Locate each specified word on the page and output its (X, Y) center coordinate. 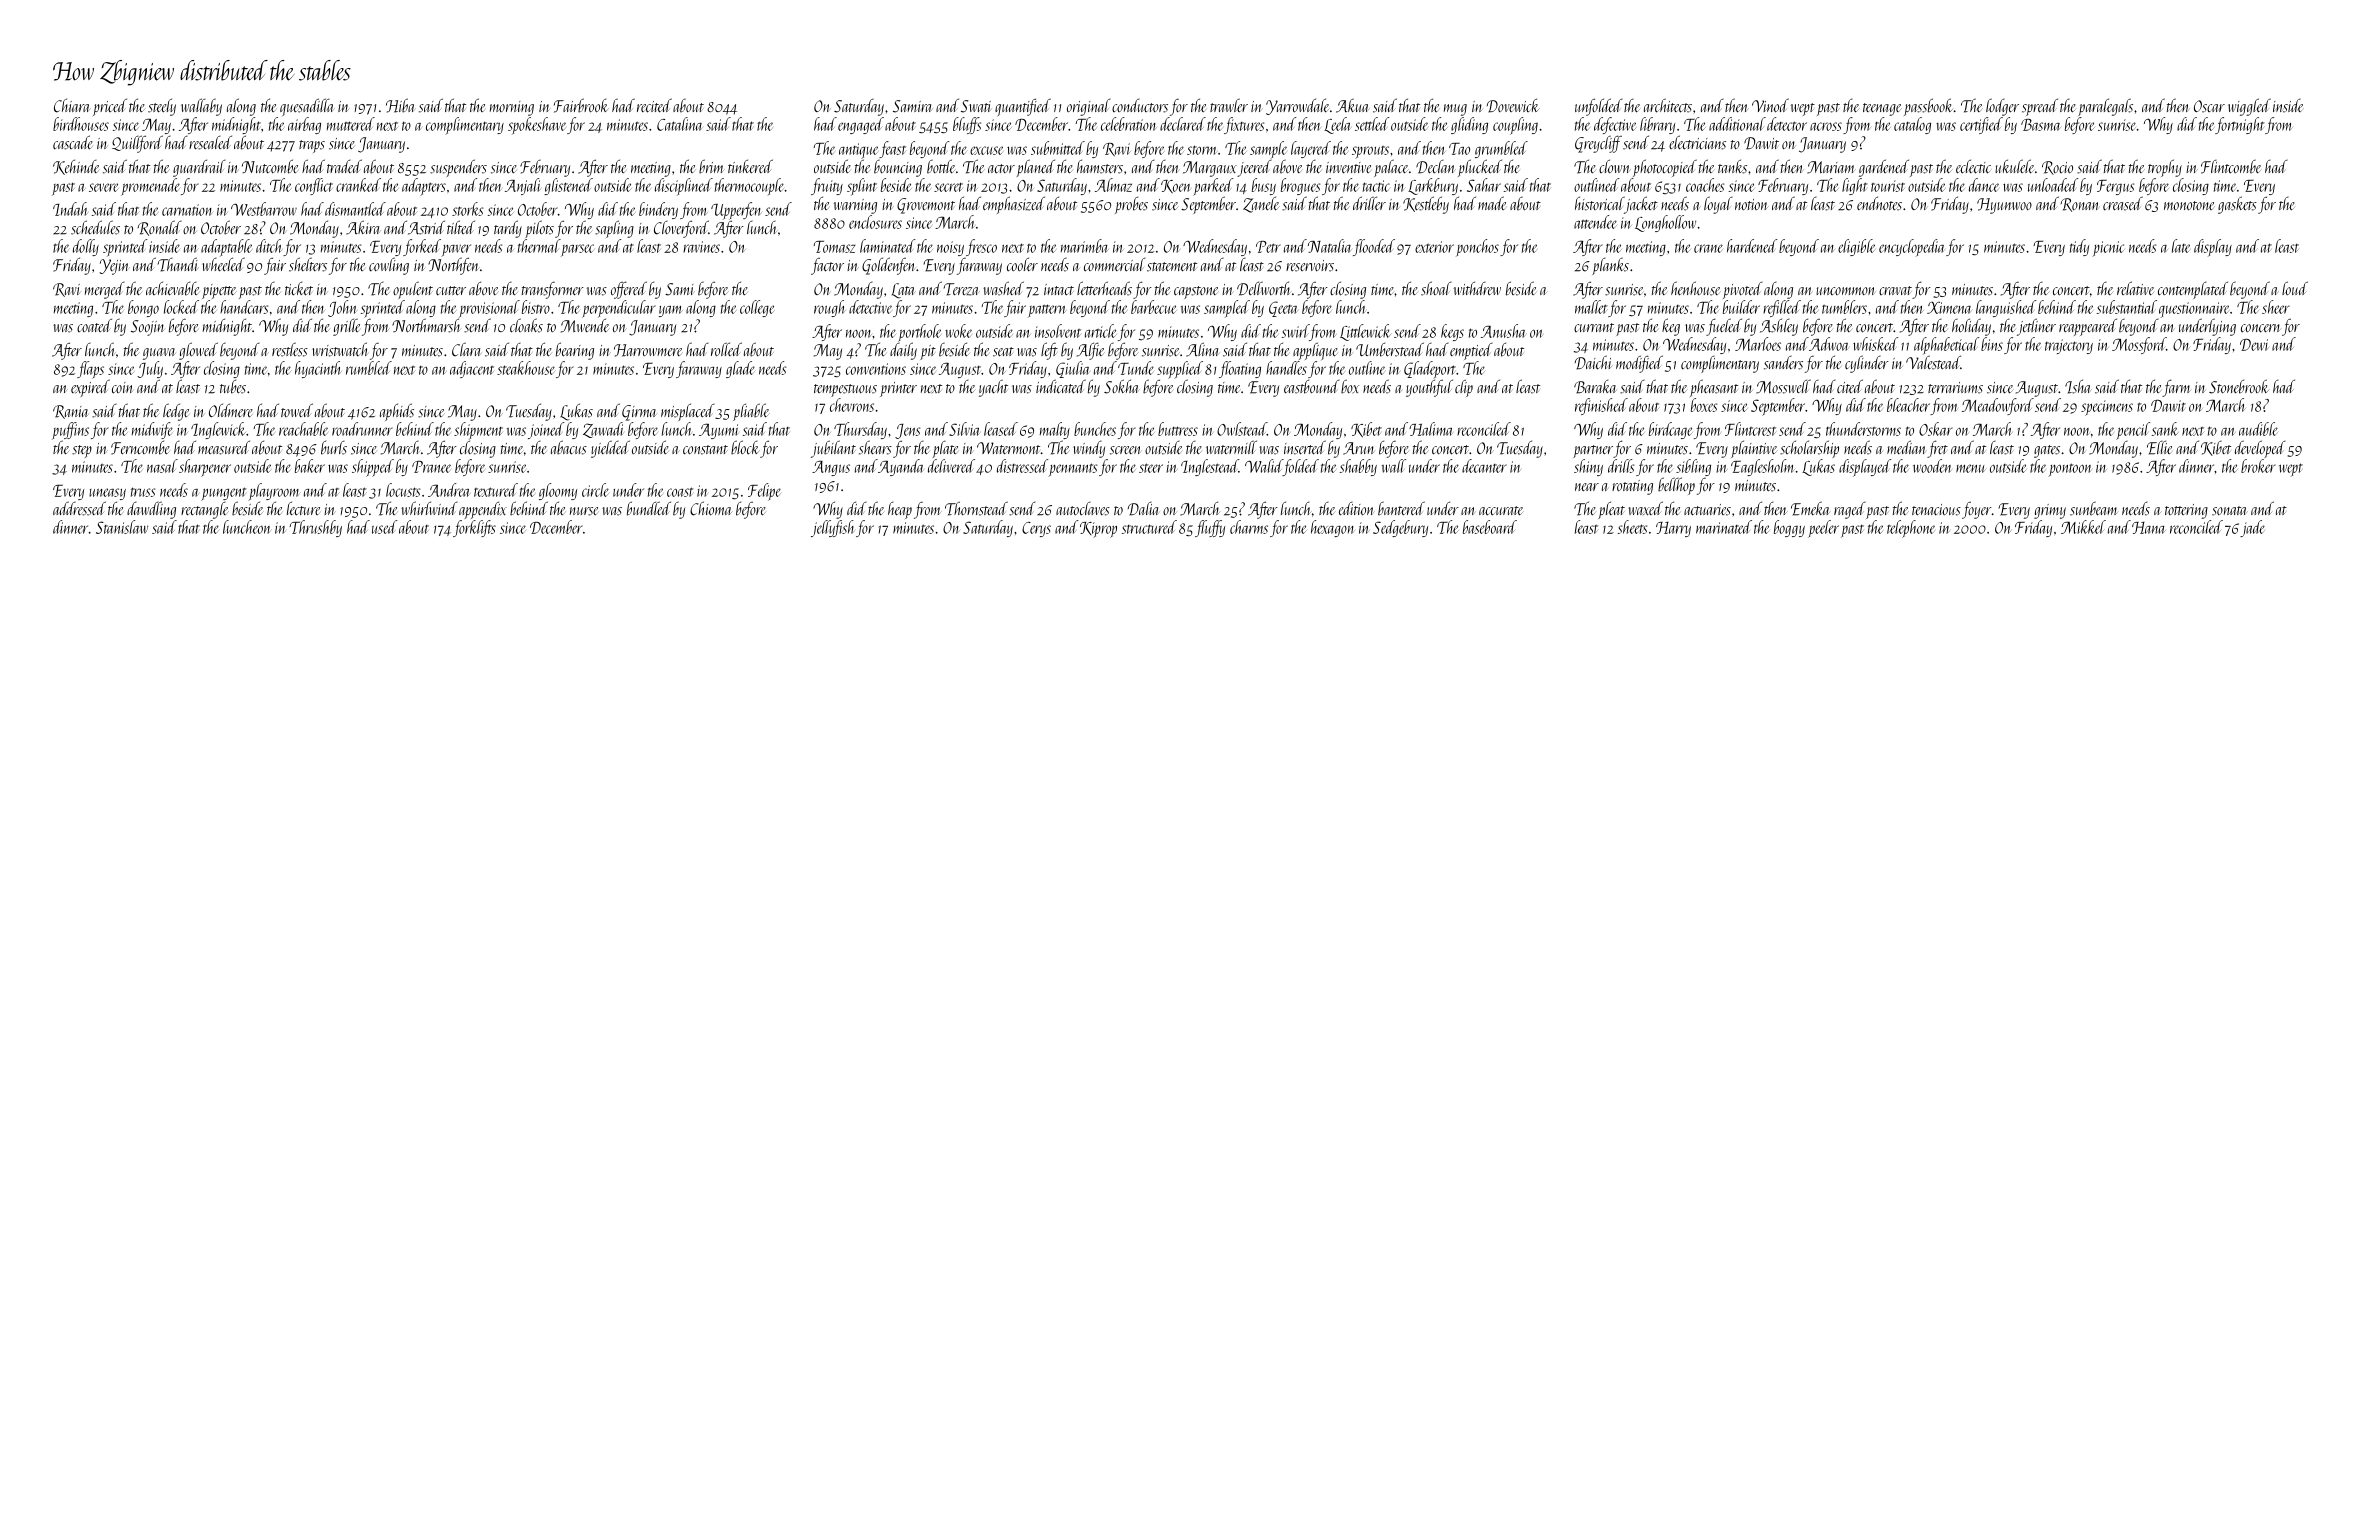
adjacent (472, 369)
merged (105, 290)
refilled (1782, 308)
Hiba (401, 105)
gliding (1469, 125)
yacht (993, 388)
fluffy (1210, 528)
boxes (1704, 405)
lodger (2002, 107)
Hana (2149, 528)
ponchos (1477, 248)
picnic (2108, 249)
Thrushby (315, 528)
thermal (539, 246)
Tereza (962, 289)
